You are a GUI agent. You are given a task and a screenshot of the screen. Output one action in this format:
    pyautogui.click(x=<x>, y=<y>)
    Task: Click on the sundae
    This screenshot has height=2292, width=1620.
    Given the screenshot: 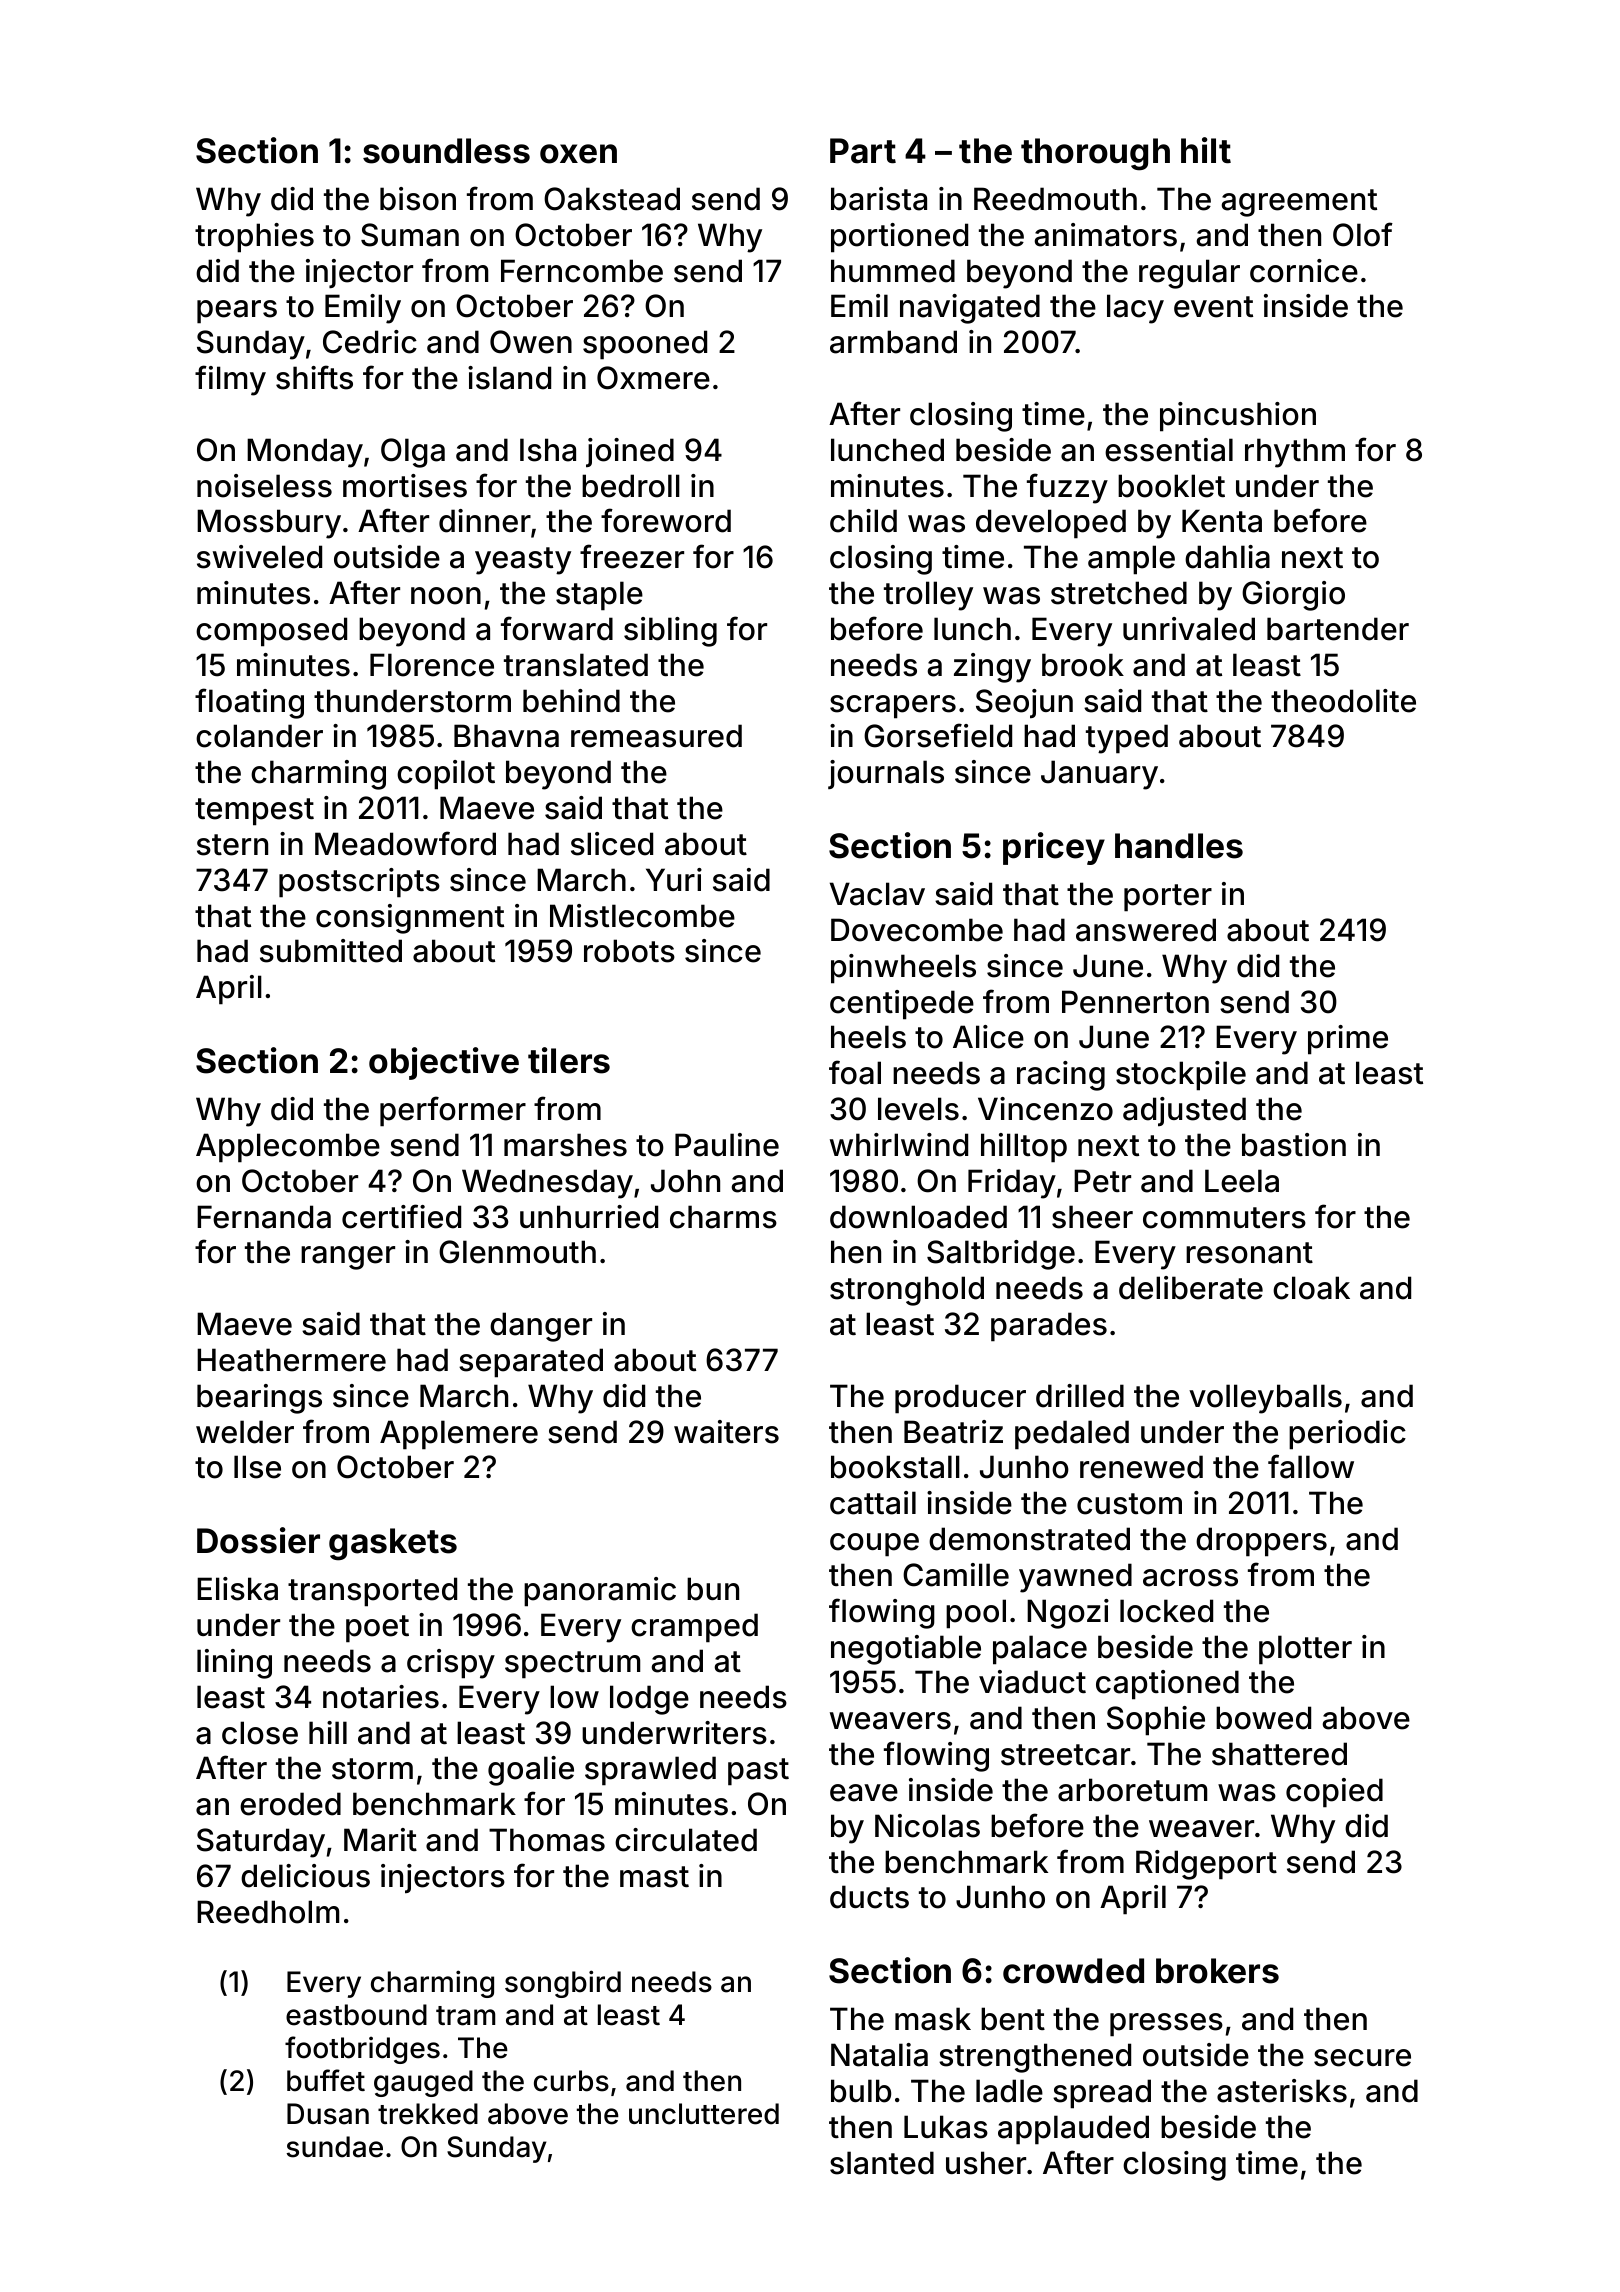 What is the action you would take?
    pyautogui.click(x=334, y=2147)
